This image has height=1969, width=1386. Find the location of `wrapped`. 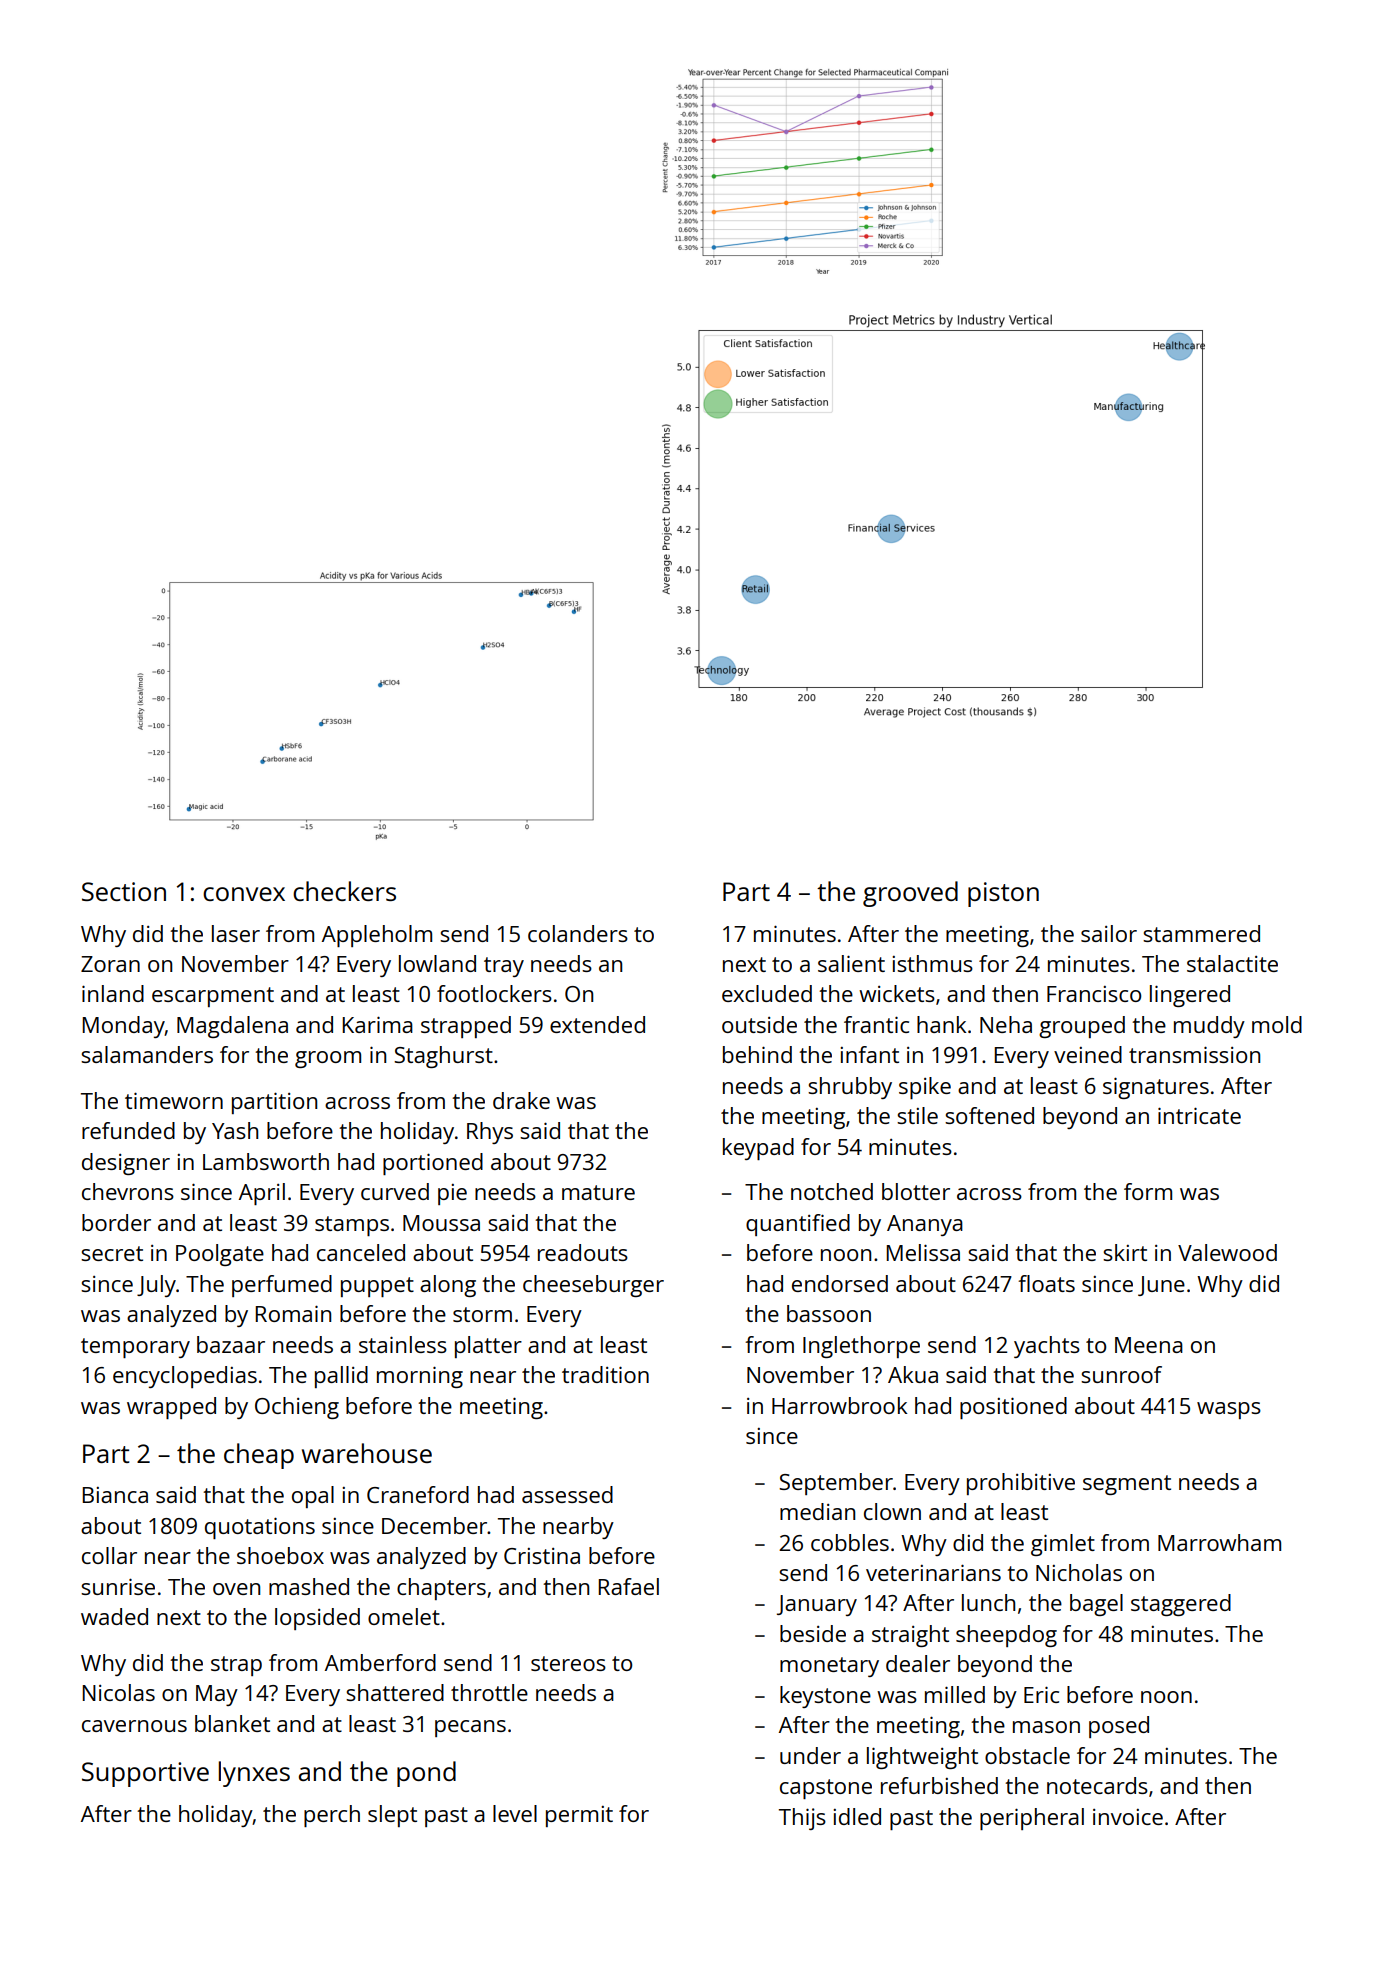

wrapped is located at coordinates (171, 1408).
